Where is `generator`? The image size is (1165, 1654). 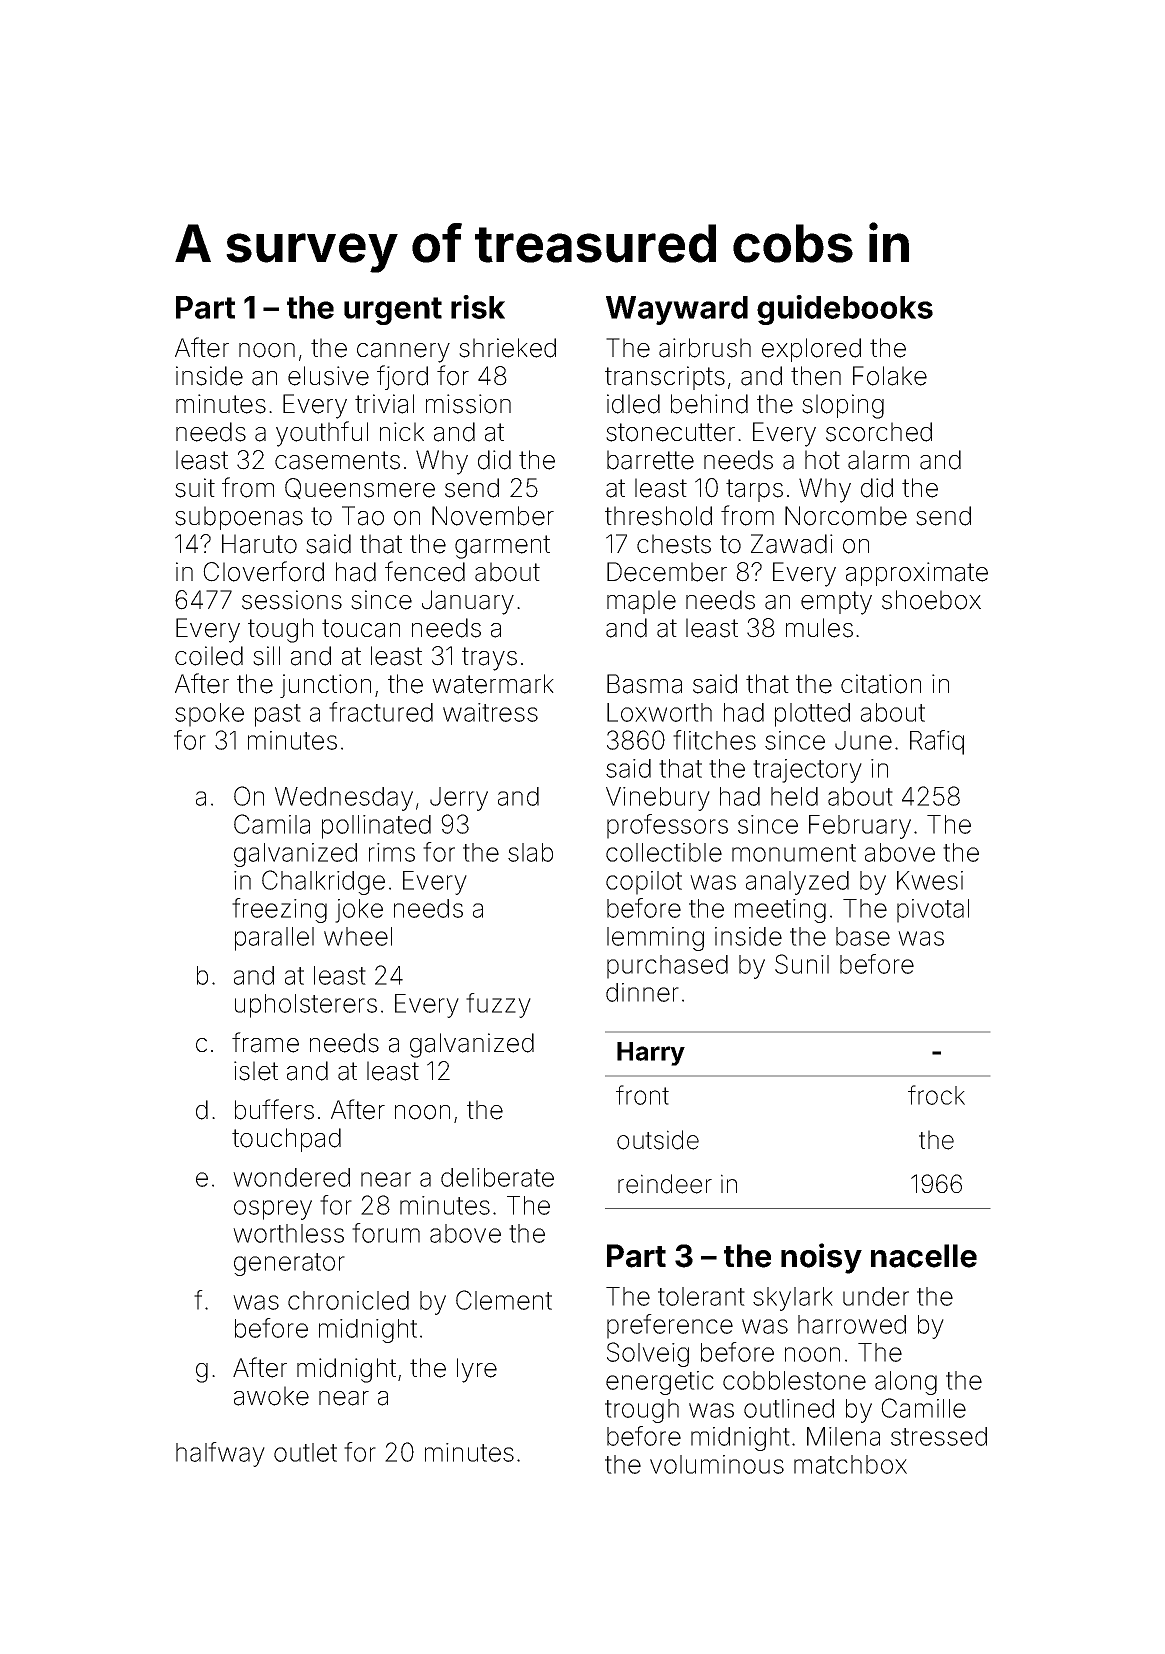 generator is located at coordinates (289, 1264).
